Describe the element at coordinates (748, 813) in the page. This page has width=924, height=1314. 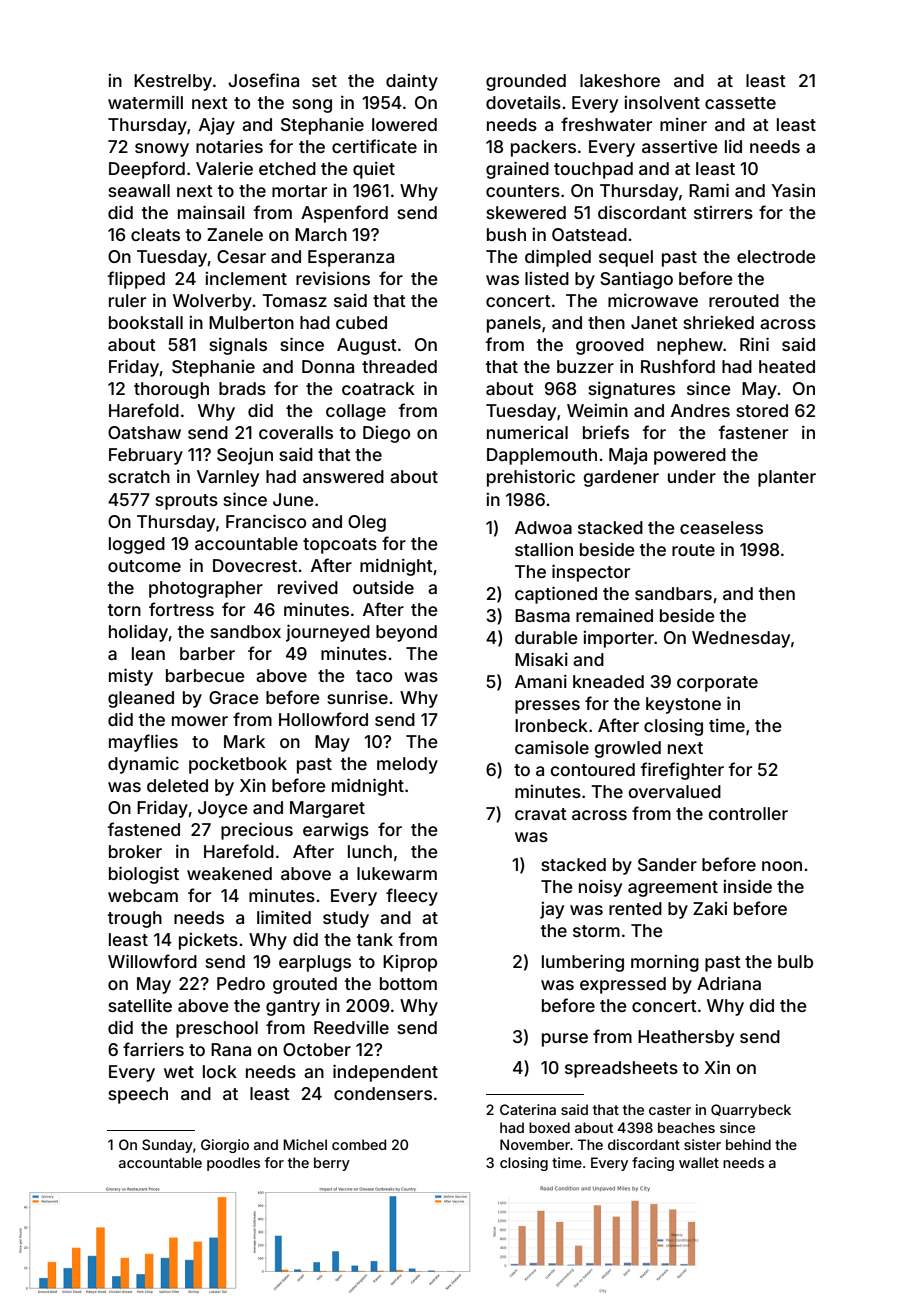
I see `controller` at that location.
